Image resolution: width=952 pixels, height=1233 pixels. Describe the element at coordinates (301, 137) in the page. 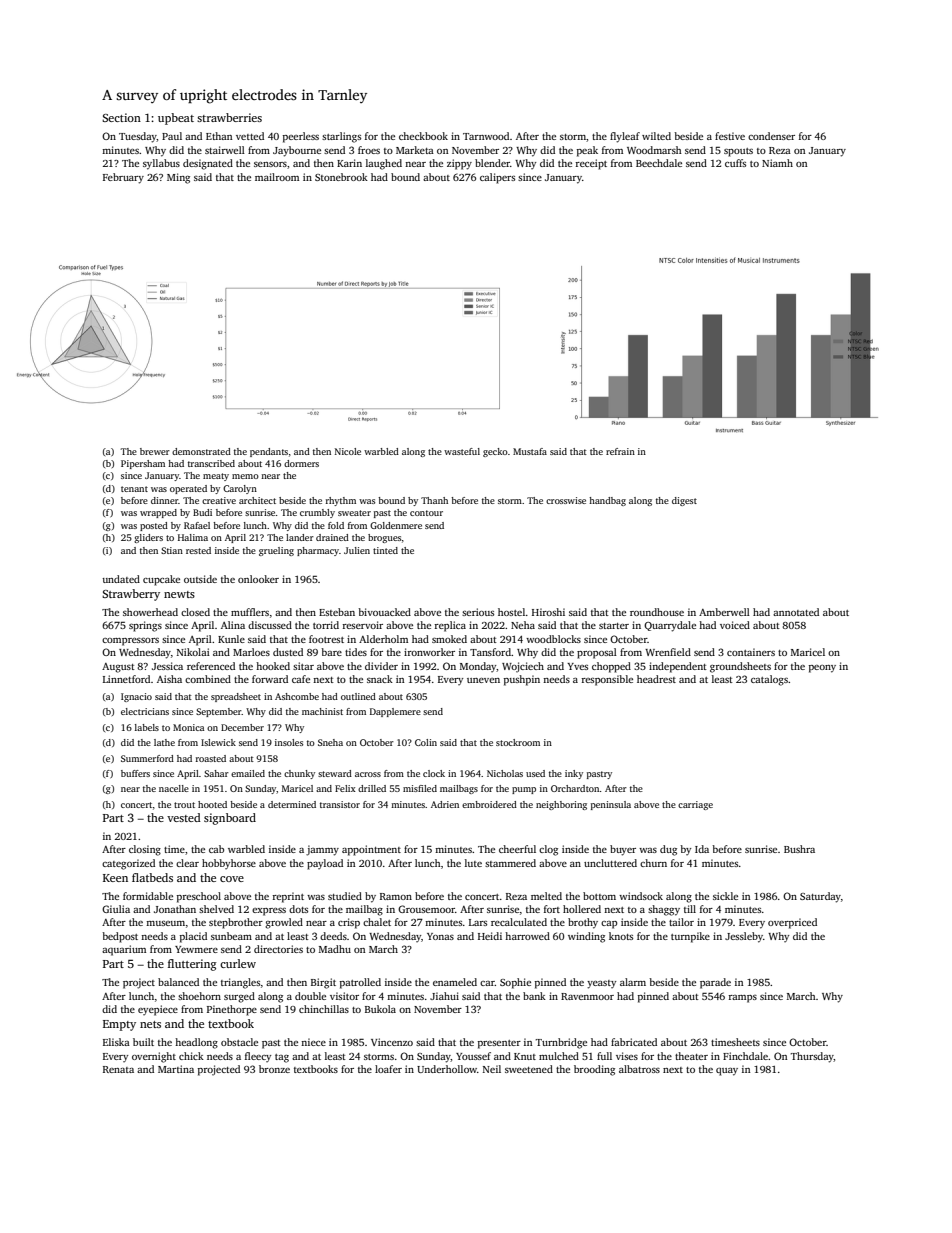

I see `peerless` at that location.
